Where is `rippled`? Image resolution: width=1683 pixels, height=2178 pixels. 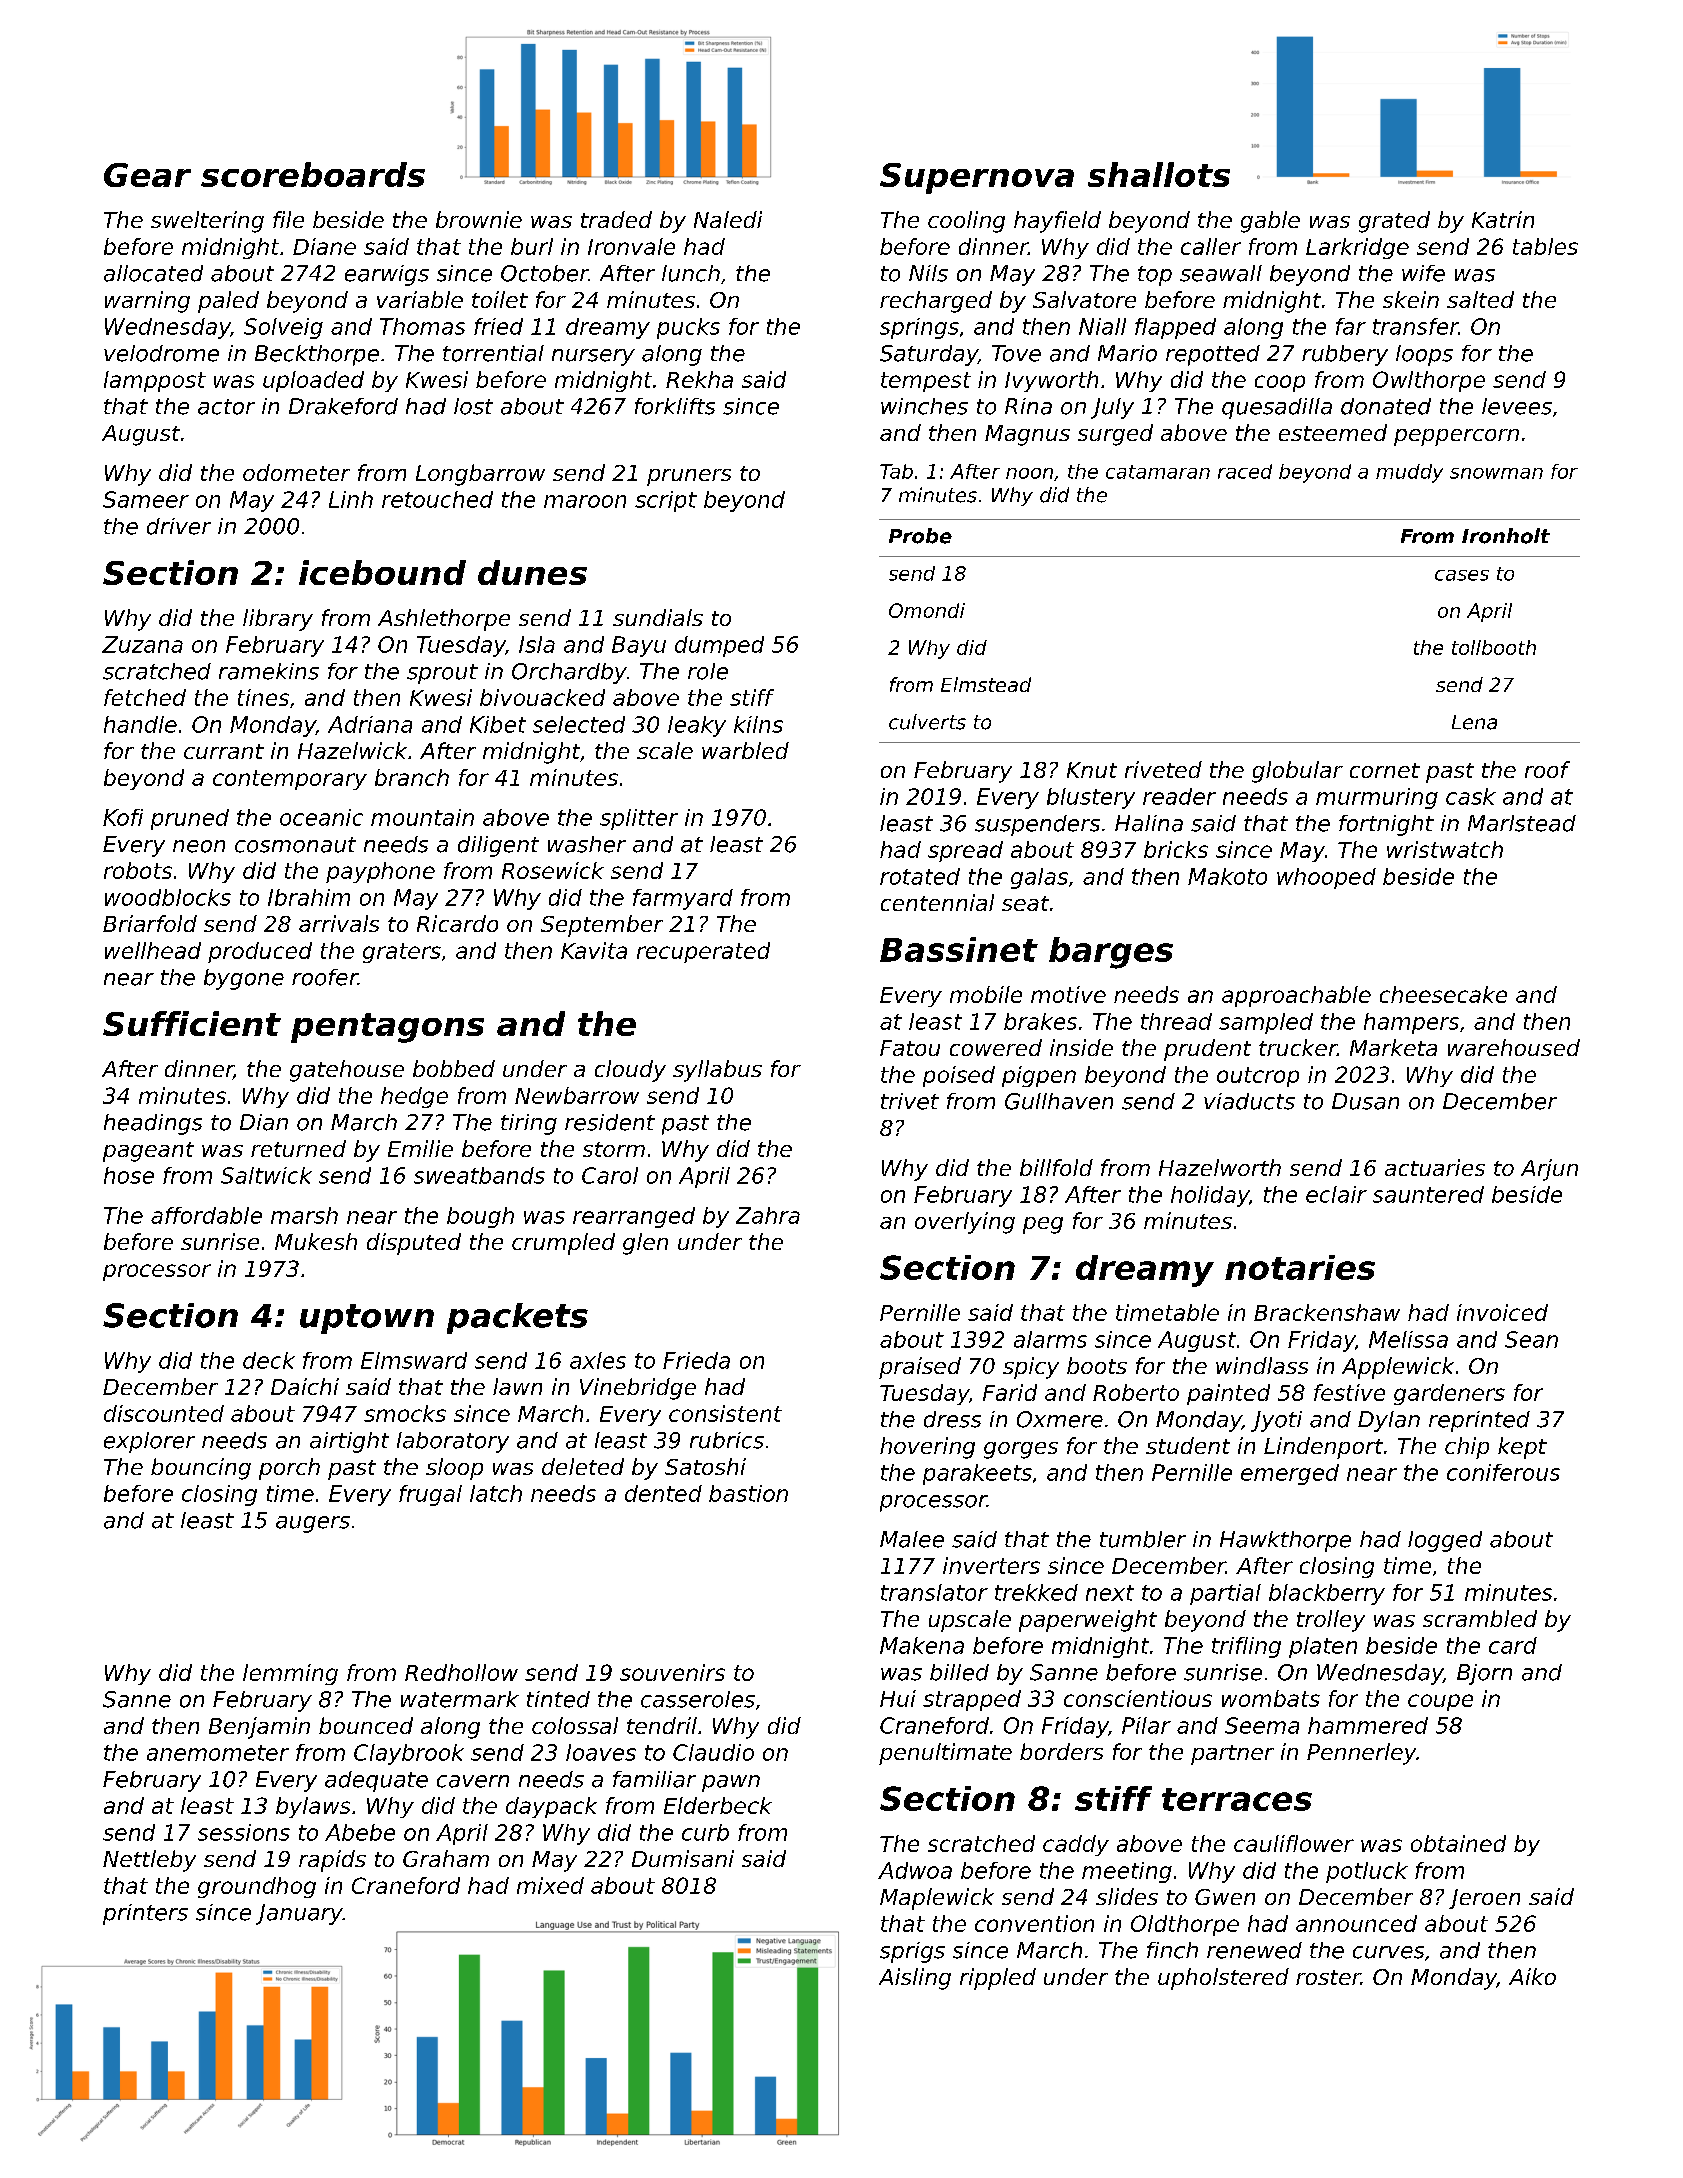 rippled is located at coordinates (998, 1979).
